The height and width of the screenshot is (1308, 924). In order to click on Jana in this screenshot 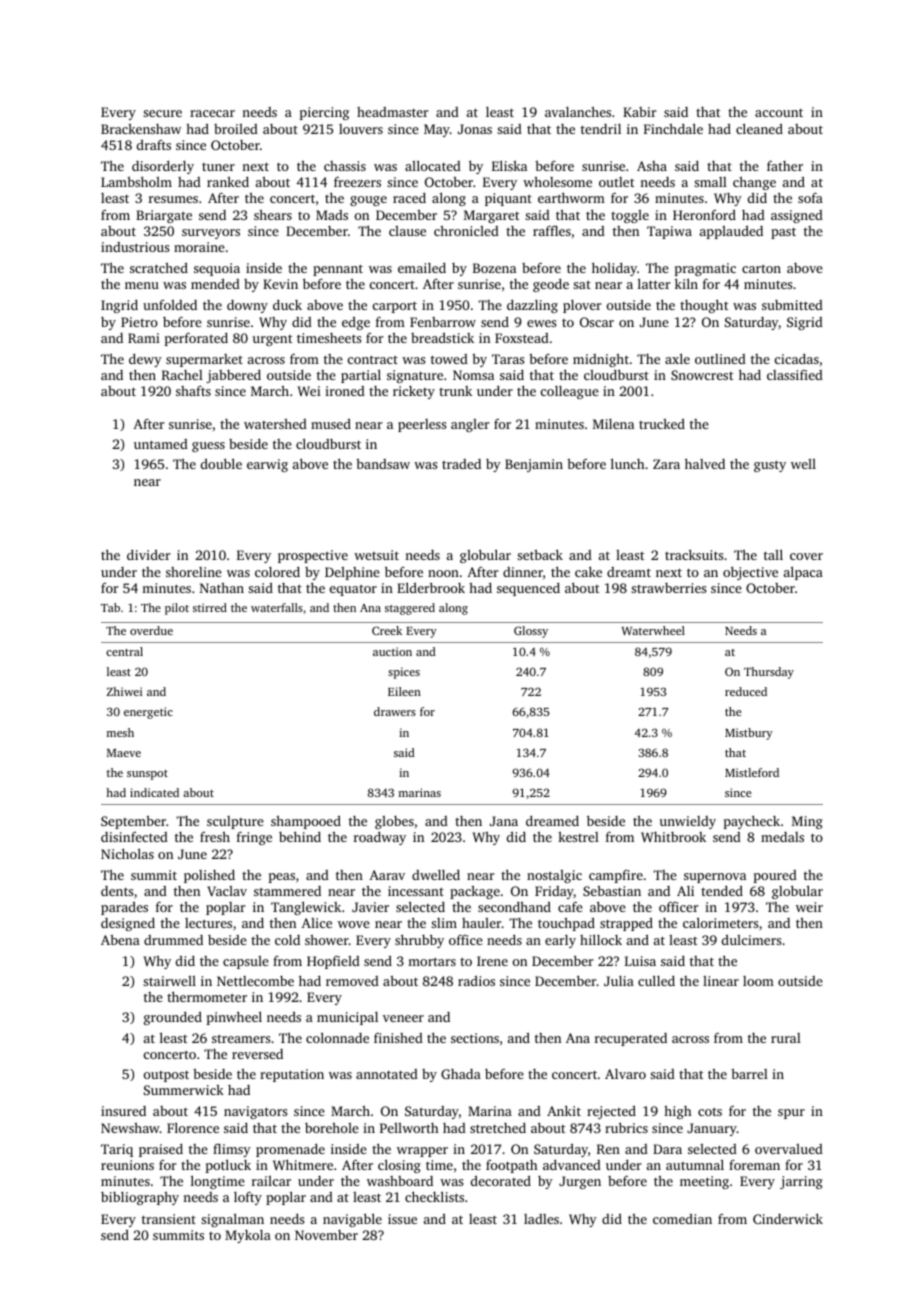, I will do `click(504, 821)`.
